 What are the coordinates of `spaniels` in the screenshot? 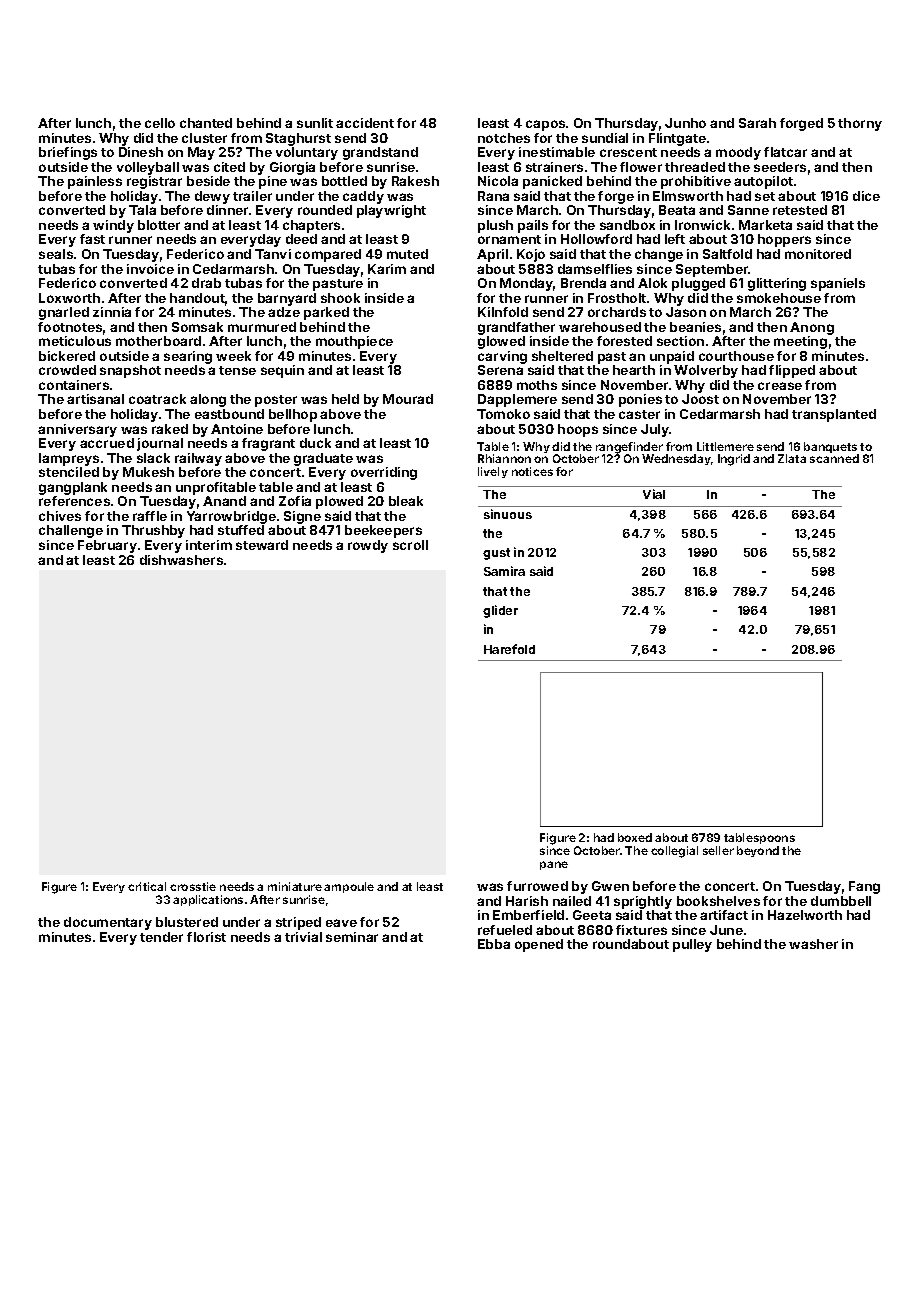 It's located at (838, 284).
